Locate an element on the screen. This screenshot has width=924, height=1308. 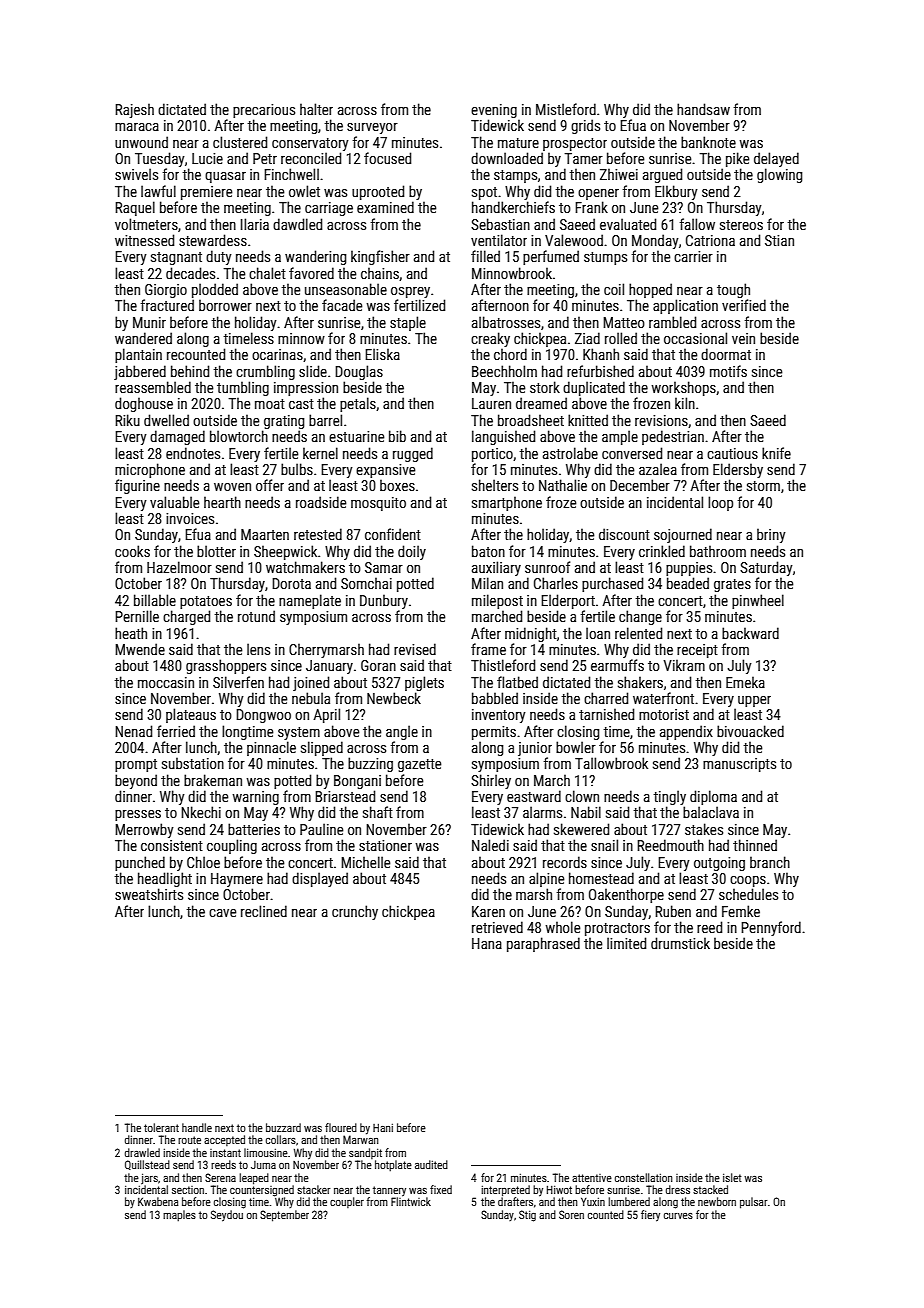
dawdled is located at coordinates (297, 224).
